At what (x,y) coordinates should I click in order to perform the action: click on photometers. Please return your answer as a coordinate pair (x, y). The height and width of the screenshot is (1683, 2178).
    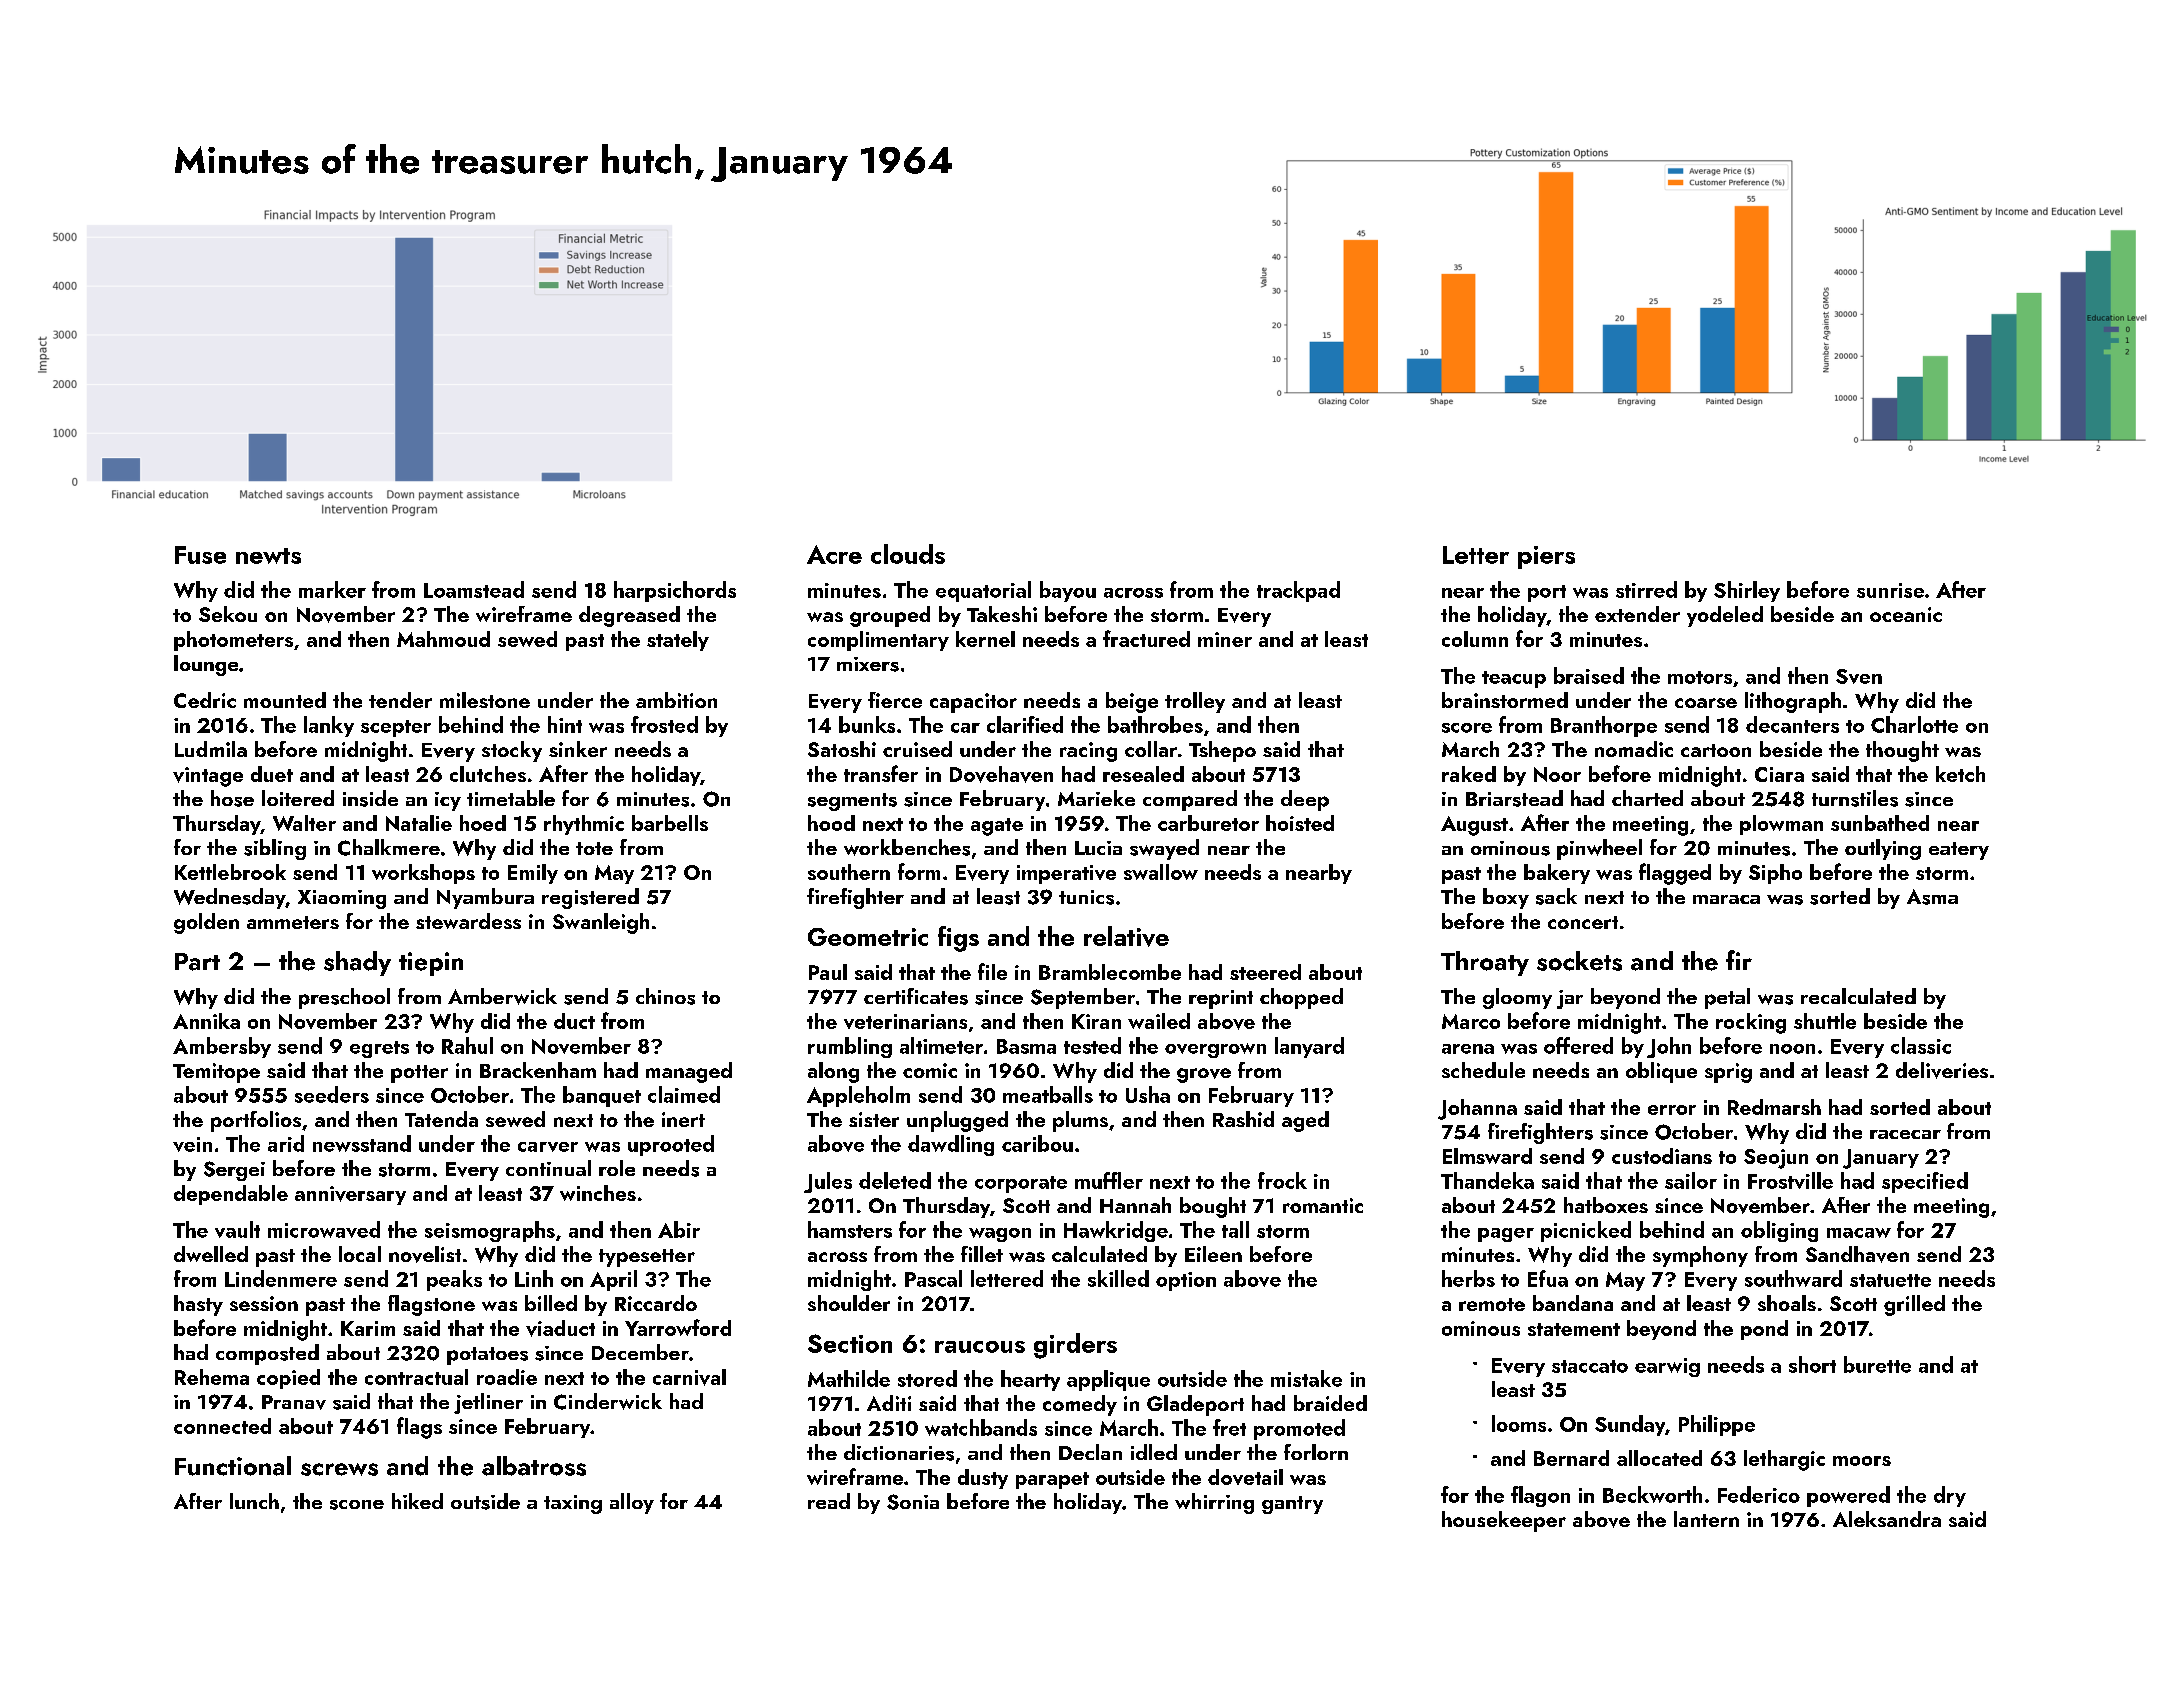
    Looking at the image, I should click on (233, 641).
